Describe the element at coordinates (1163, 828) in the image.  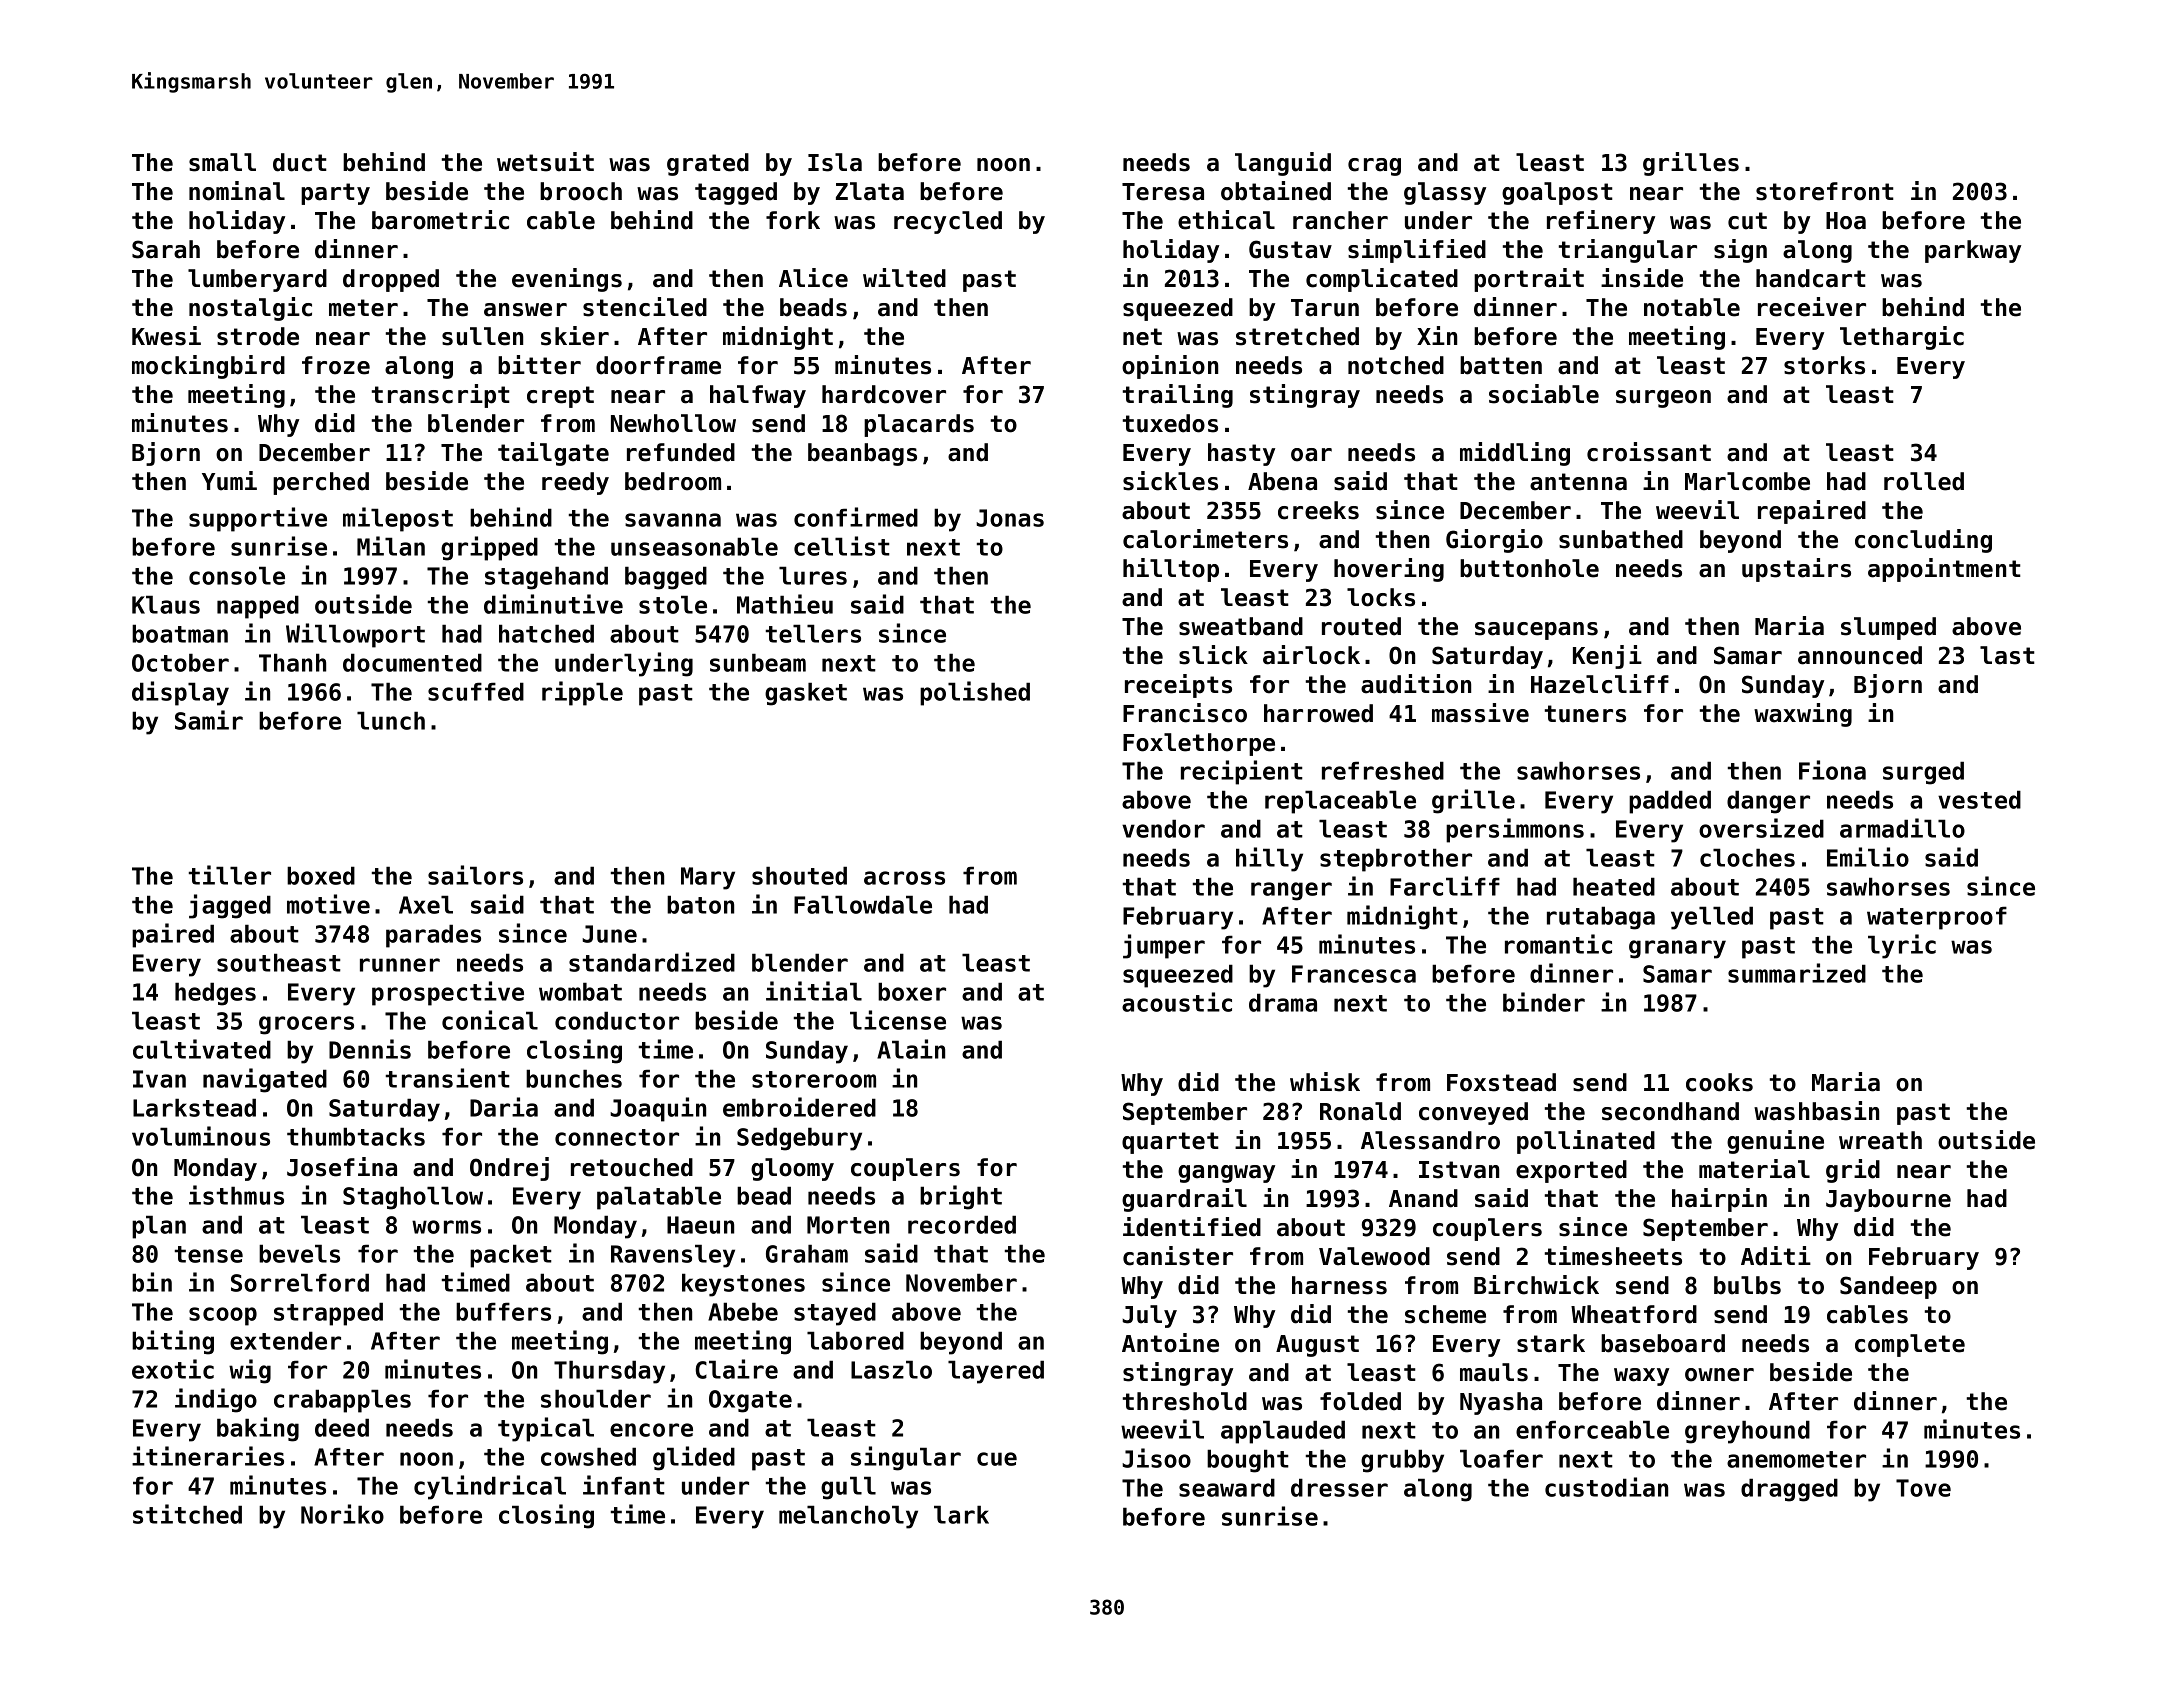
I see `vendor` at that location.
